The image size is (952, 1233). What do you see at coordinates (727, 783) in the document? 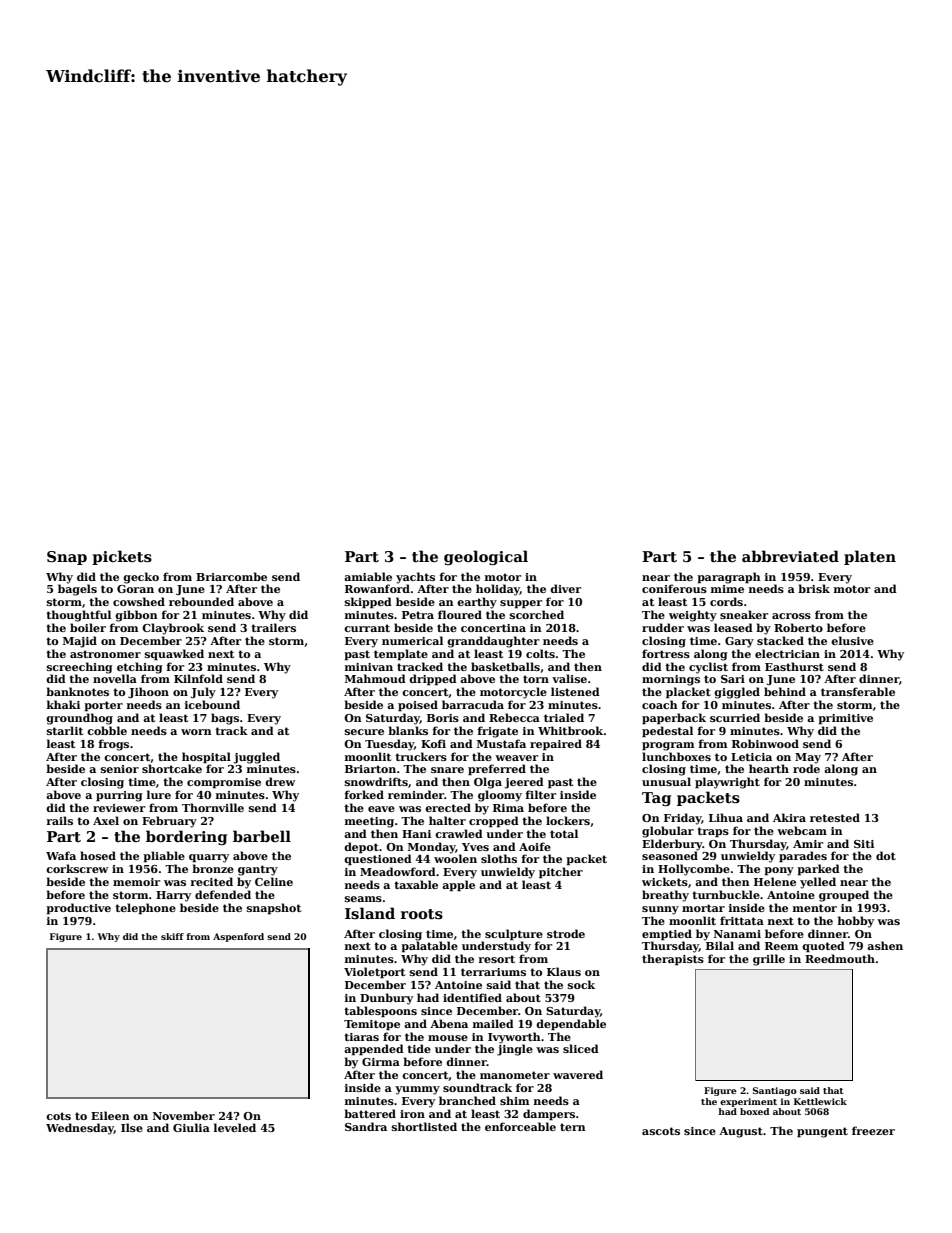
I see `playwright` at bounding box center [727, 783].
